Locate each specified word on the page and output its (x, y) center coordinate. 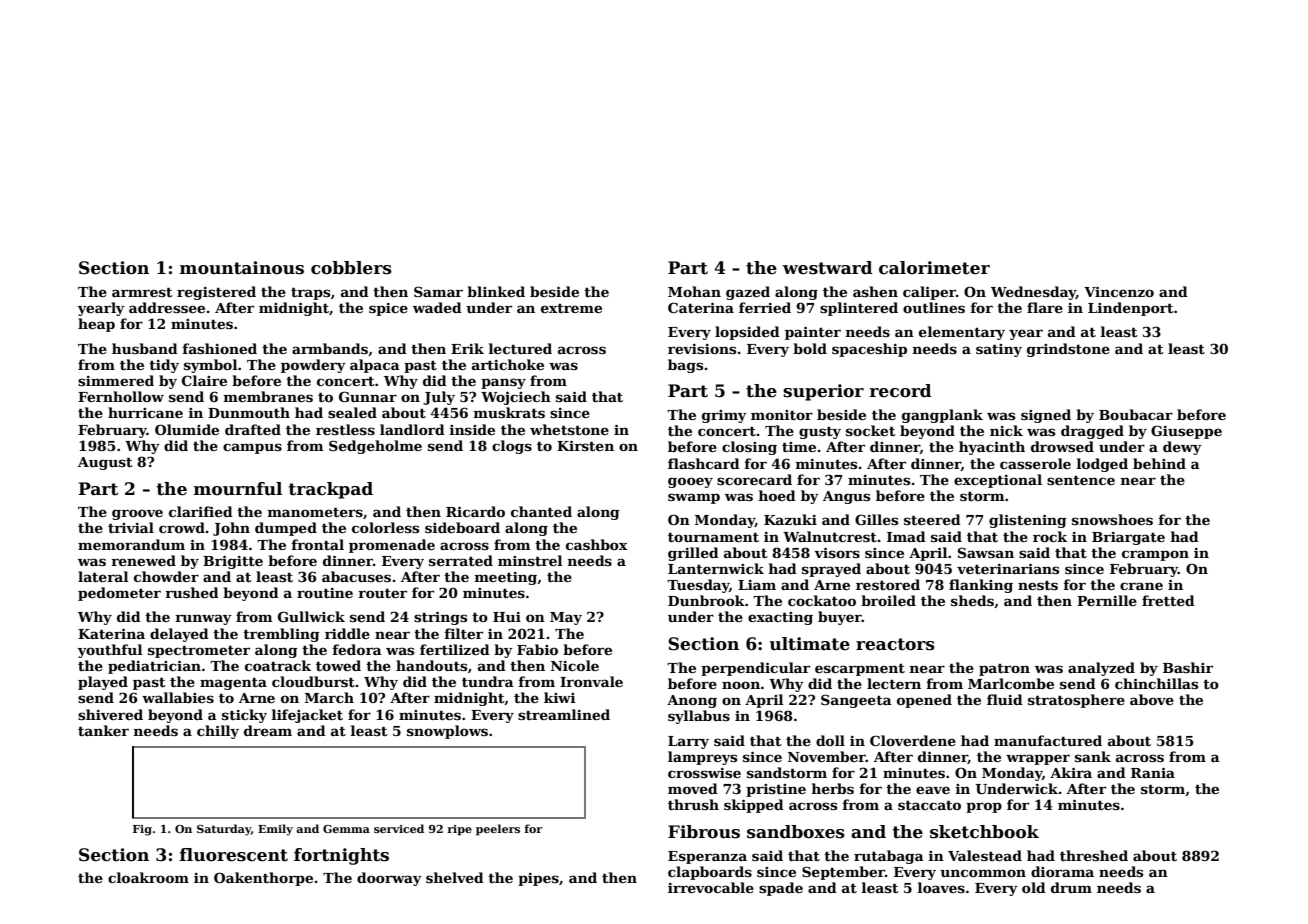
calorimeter (934, 268)
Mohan (694, 291)
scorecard (754, 479)
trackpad (330, 490)
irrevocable (711, 887)
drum (1071, 887)
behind (1159, 463)
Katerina (111, 634)
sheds (972, 600)
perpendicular (755, 669)
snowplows (447, 732)
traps (310, 293)
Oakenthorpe (263, 879)
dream (268, 730)
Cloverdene (913, 740)
